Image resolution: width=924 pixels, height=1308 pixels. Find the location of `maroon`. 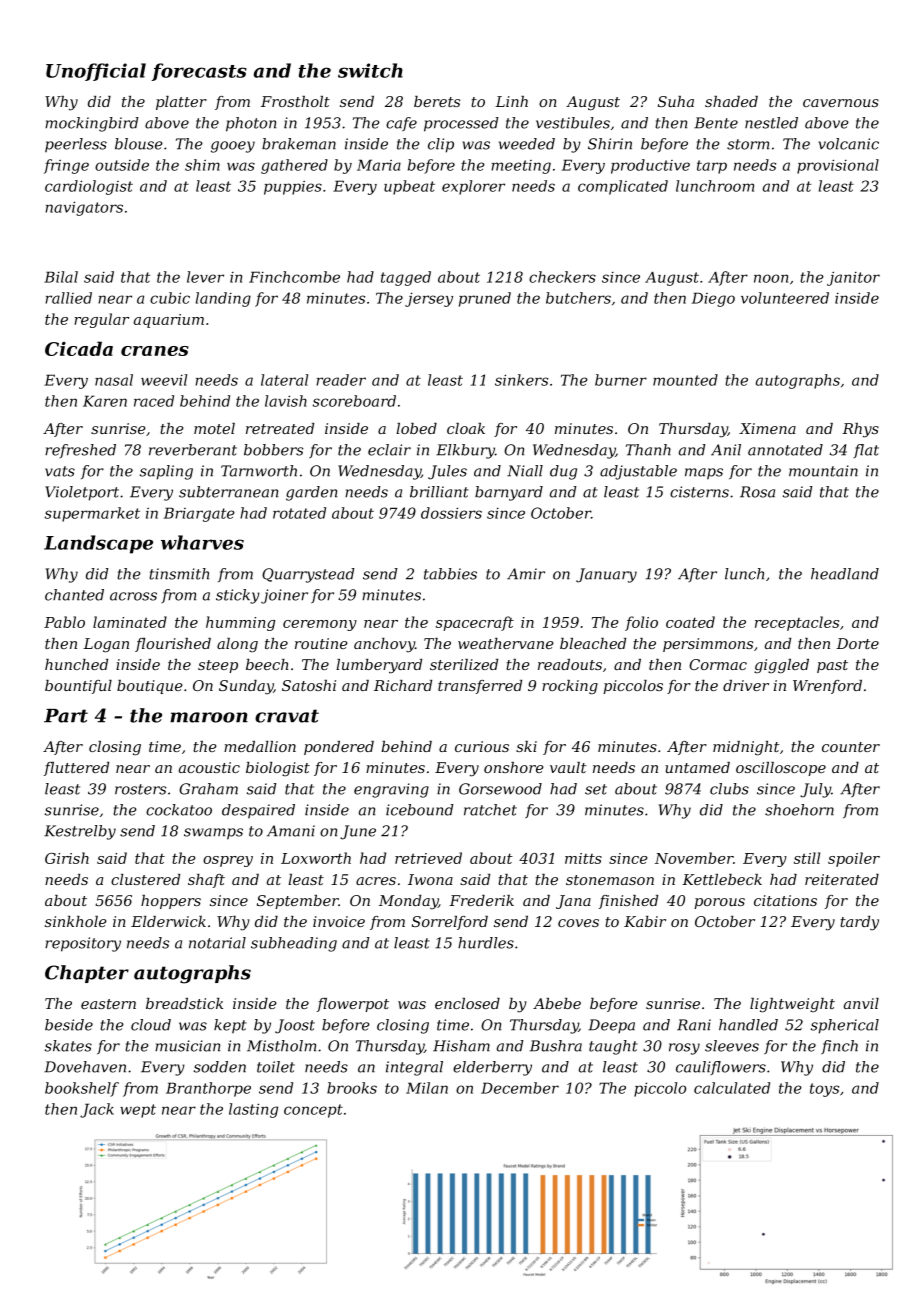

maroon is located at coordinates (209, 717).
